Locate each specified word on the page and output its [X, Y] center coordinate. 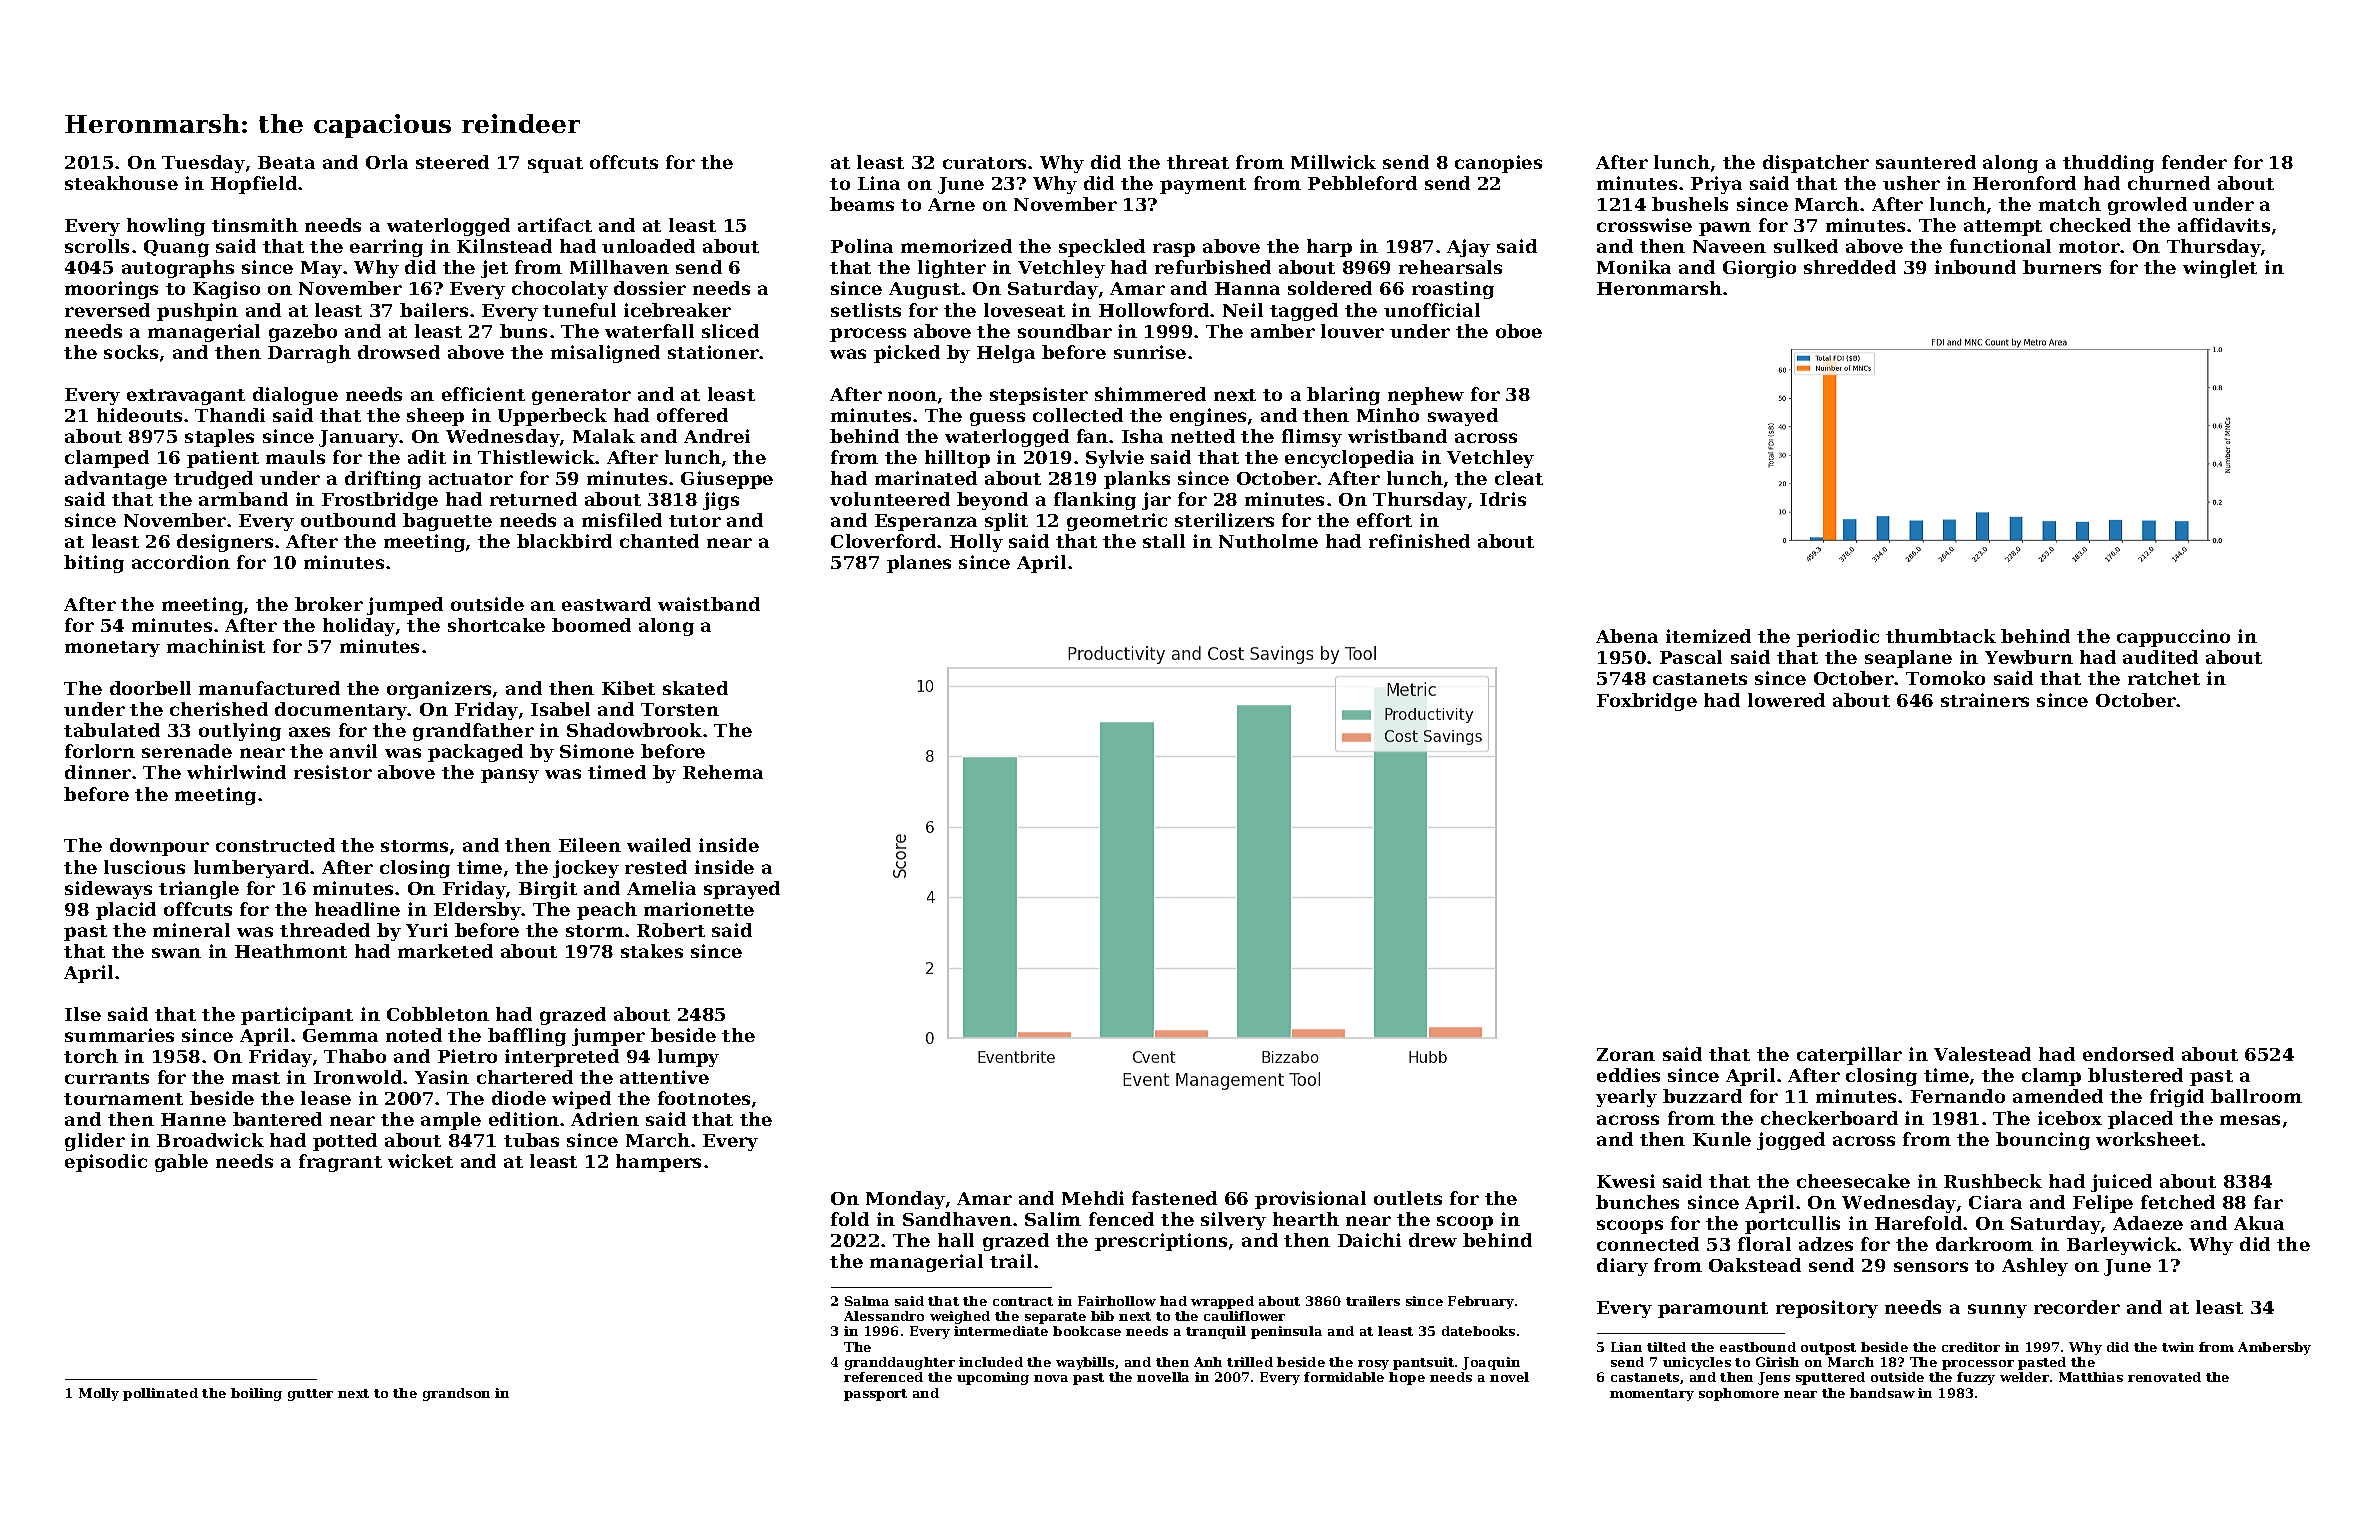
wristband [1397, 436]
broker [329, 604]
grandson [456, 1394]
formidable [1344, 1377]
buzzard [1702, 1096]
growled [2147, 206]
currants [107, 1078]
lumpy [688, 1058]
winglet [2220, 269]
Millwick [1333, 162]
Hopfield [254, 185]
